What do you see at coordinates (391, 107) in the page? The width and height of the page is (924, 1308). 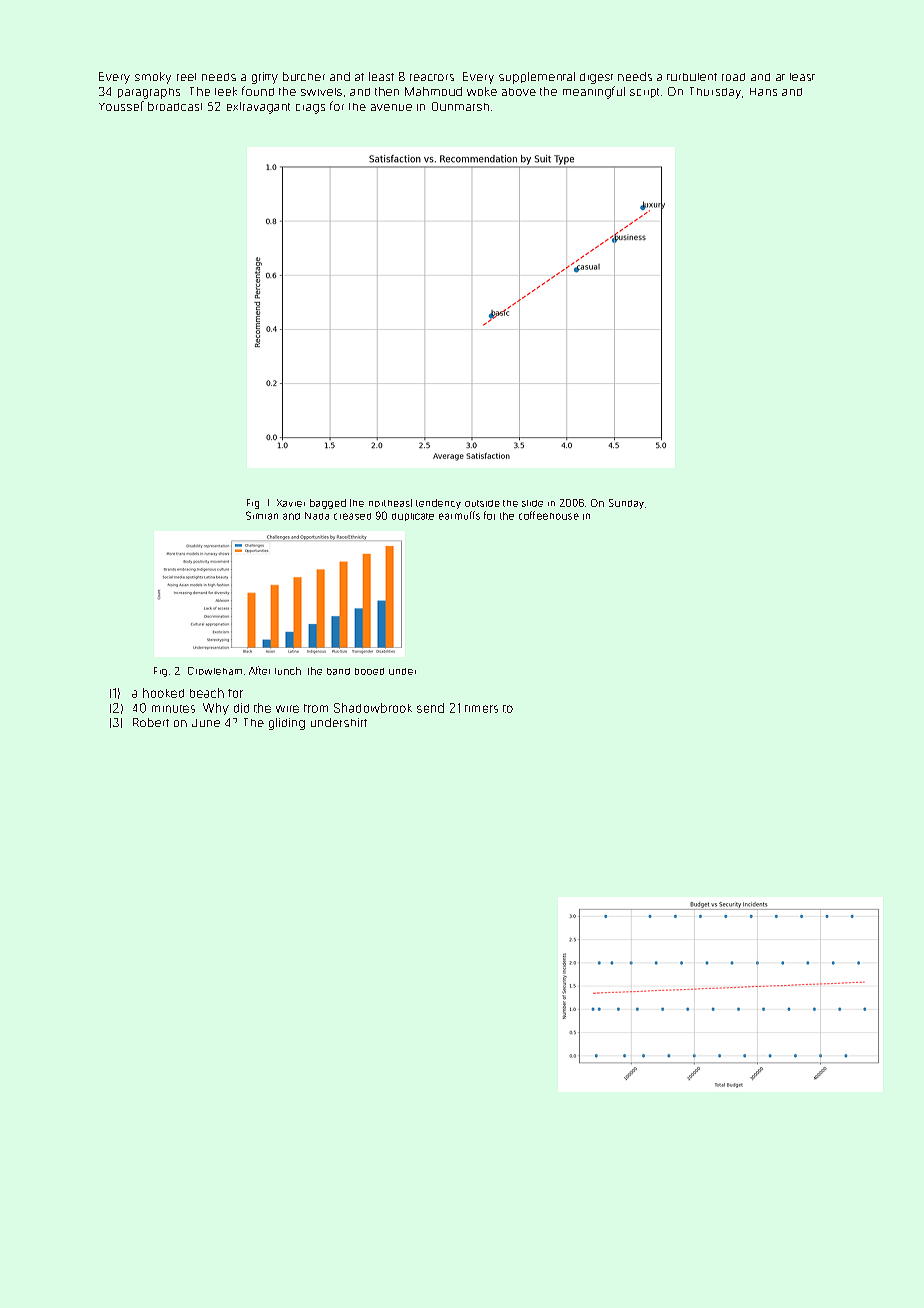 I see `avenue` at bounding box center [391, 107].
